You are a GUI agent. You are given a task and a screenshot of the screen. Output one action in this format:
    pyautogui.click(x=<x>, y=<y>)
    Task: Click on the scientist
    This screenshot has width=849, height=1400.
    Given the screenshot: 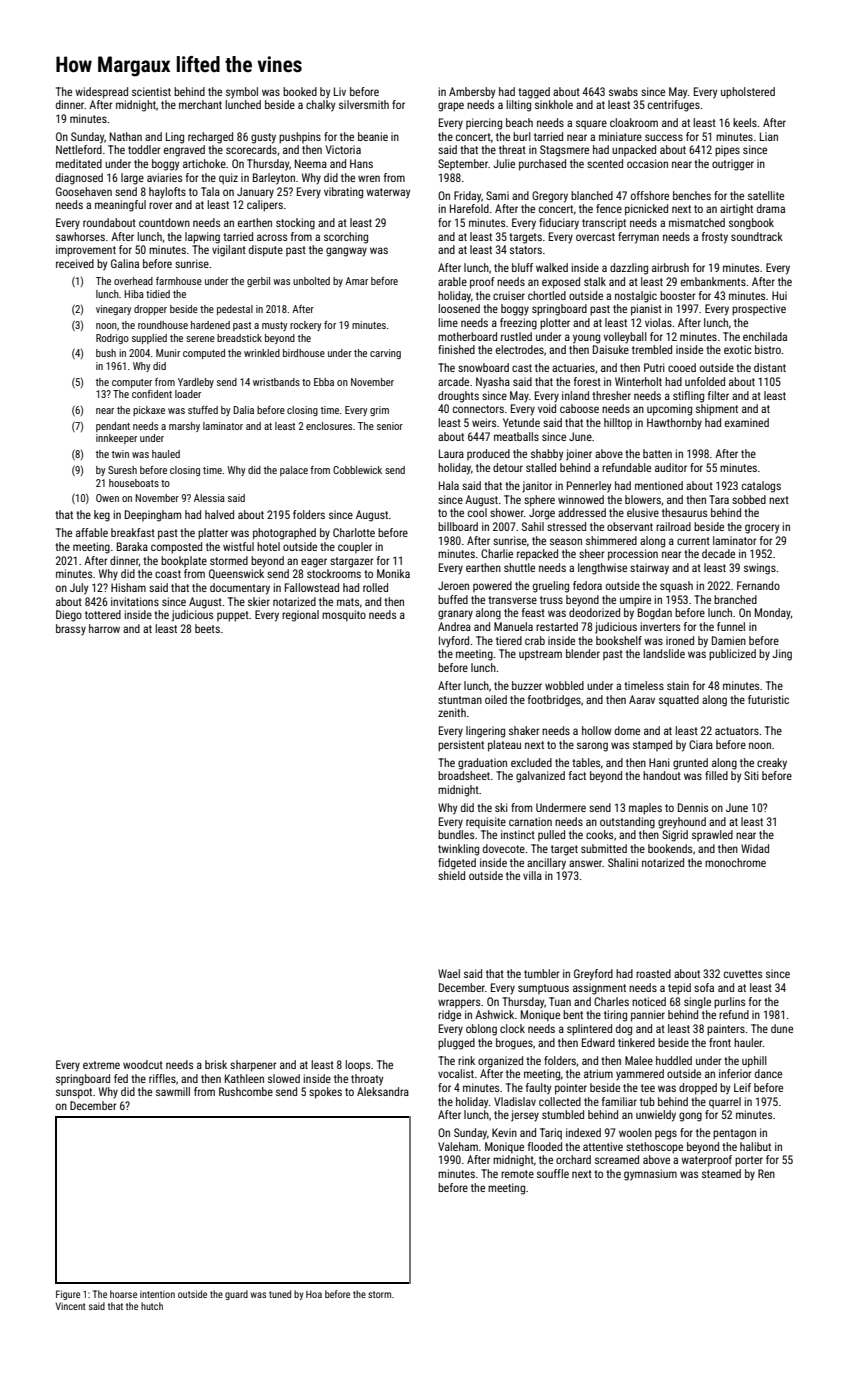 What is the action you would take?
    pyautogui.click(x=151, y=91)
